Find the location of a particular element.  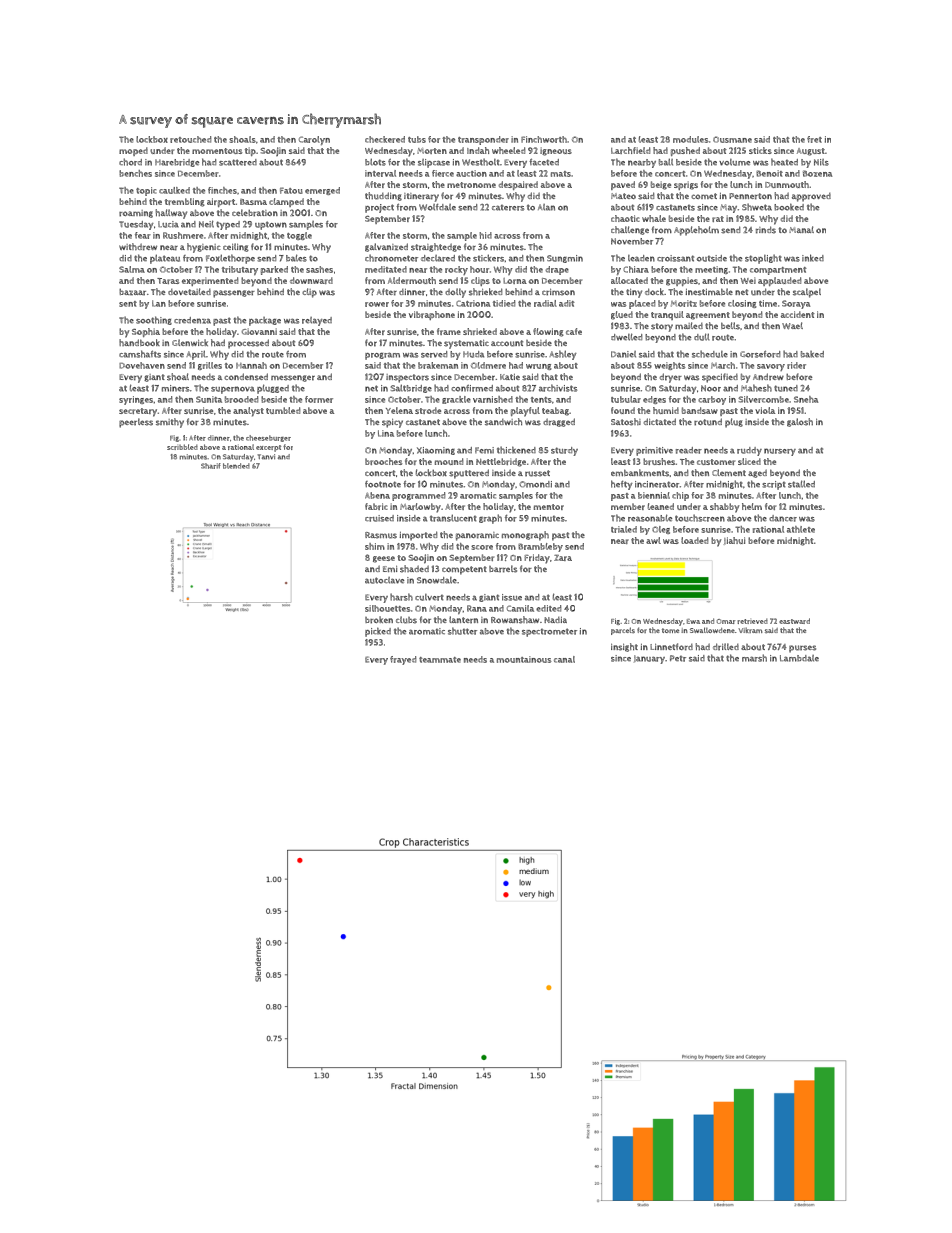

modules is located at coordinates (691, 139).
